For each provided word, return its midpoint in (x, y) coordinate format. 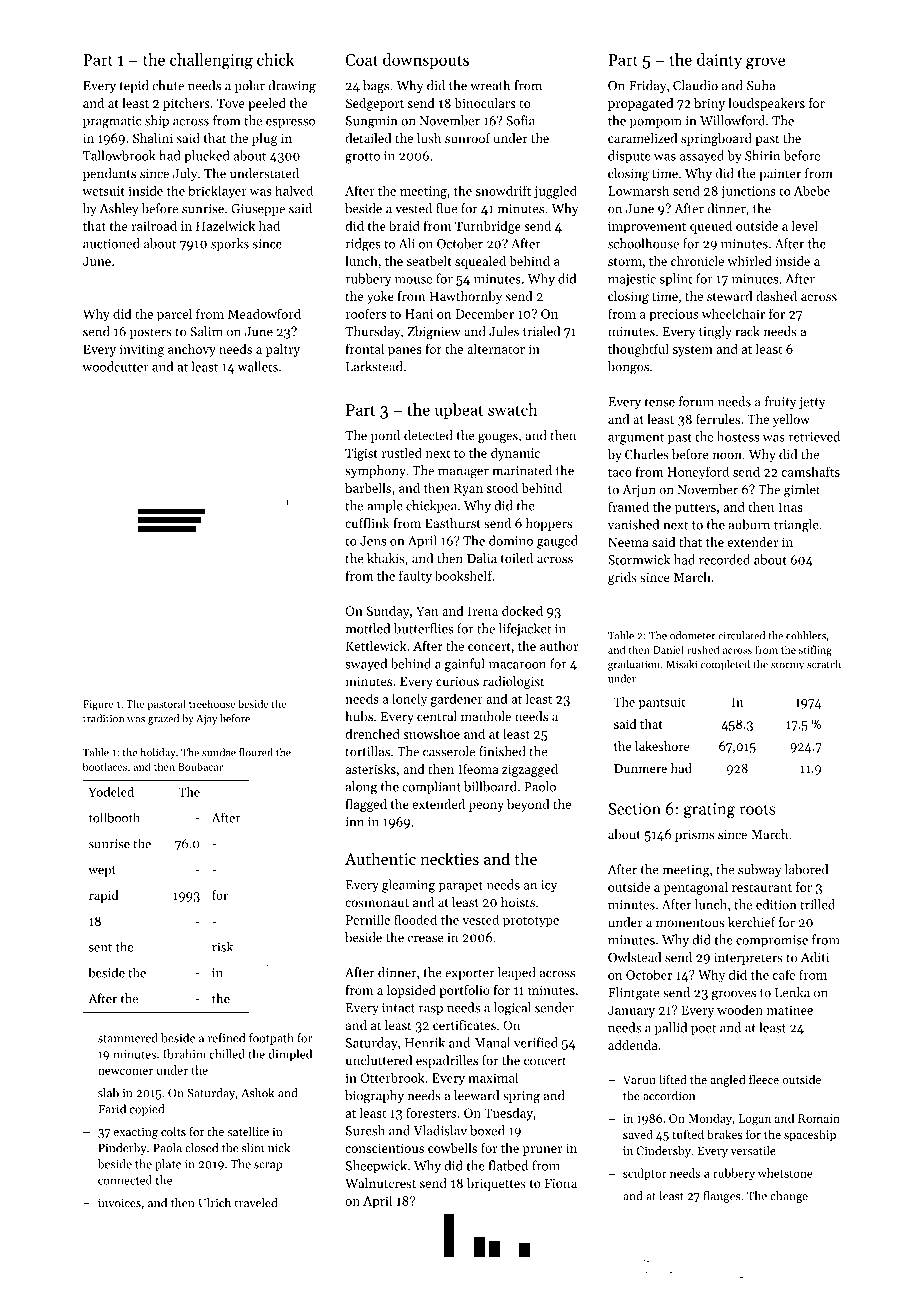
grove (765, 63)
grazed (163, 719)
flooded (415, 919)
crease (426, 939)
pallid (671, 1028)
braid (404, 225)
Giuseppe (258, 210)
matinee (790, 1010)
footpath (271, 1039)
